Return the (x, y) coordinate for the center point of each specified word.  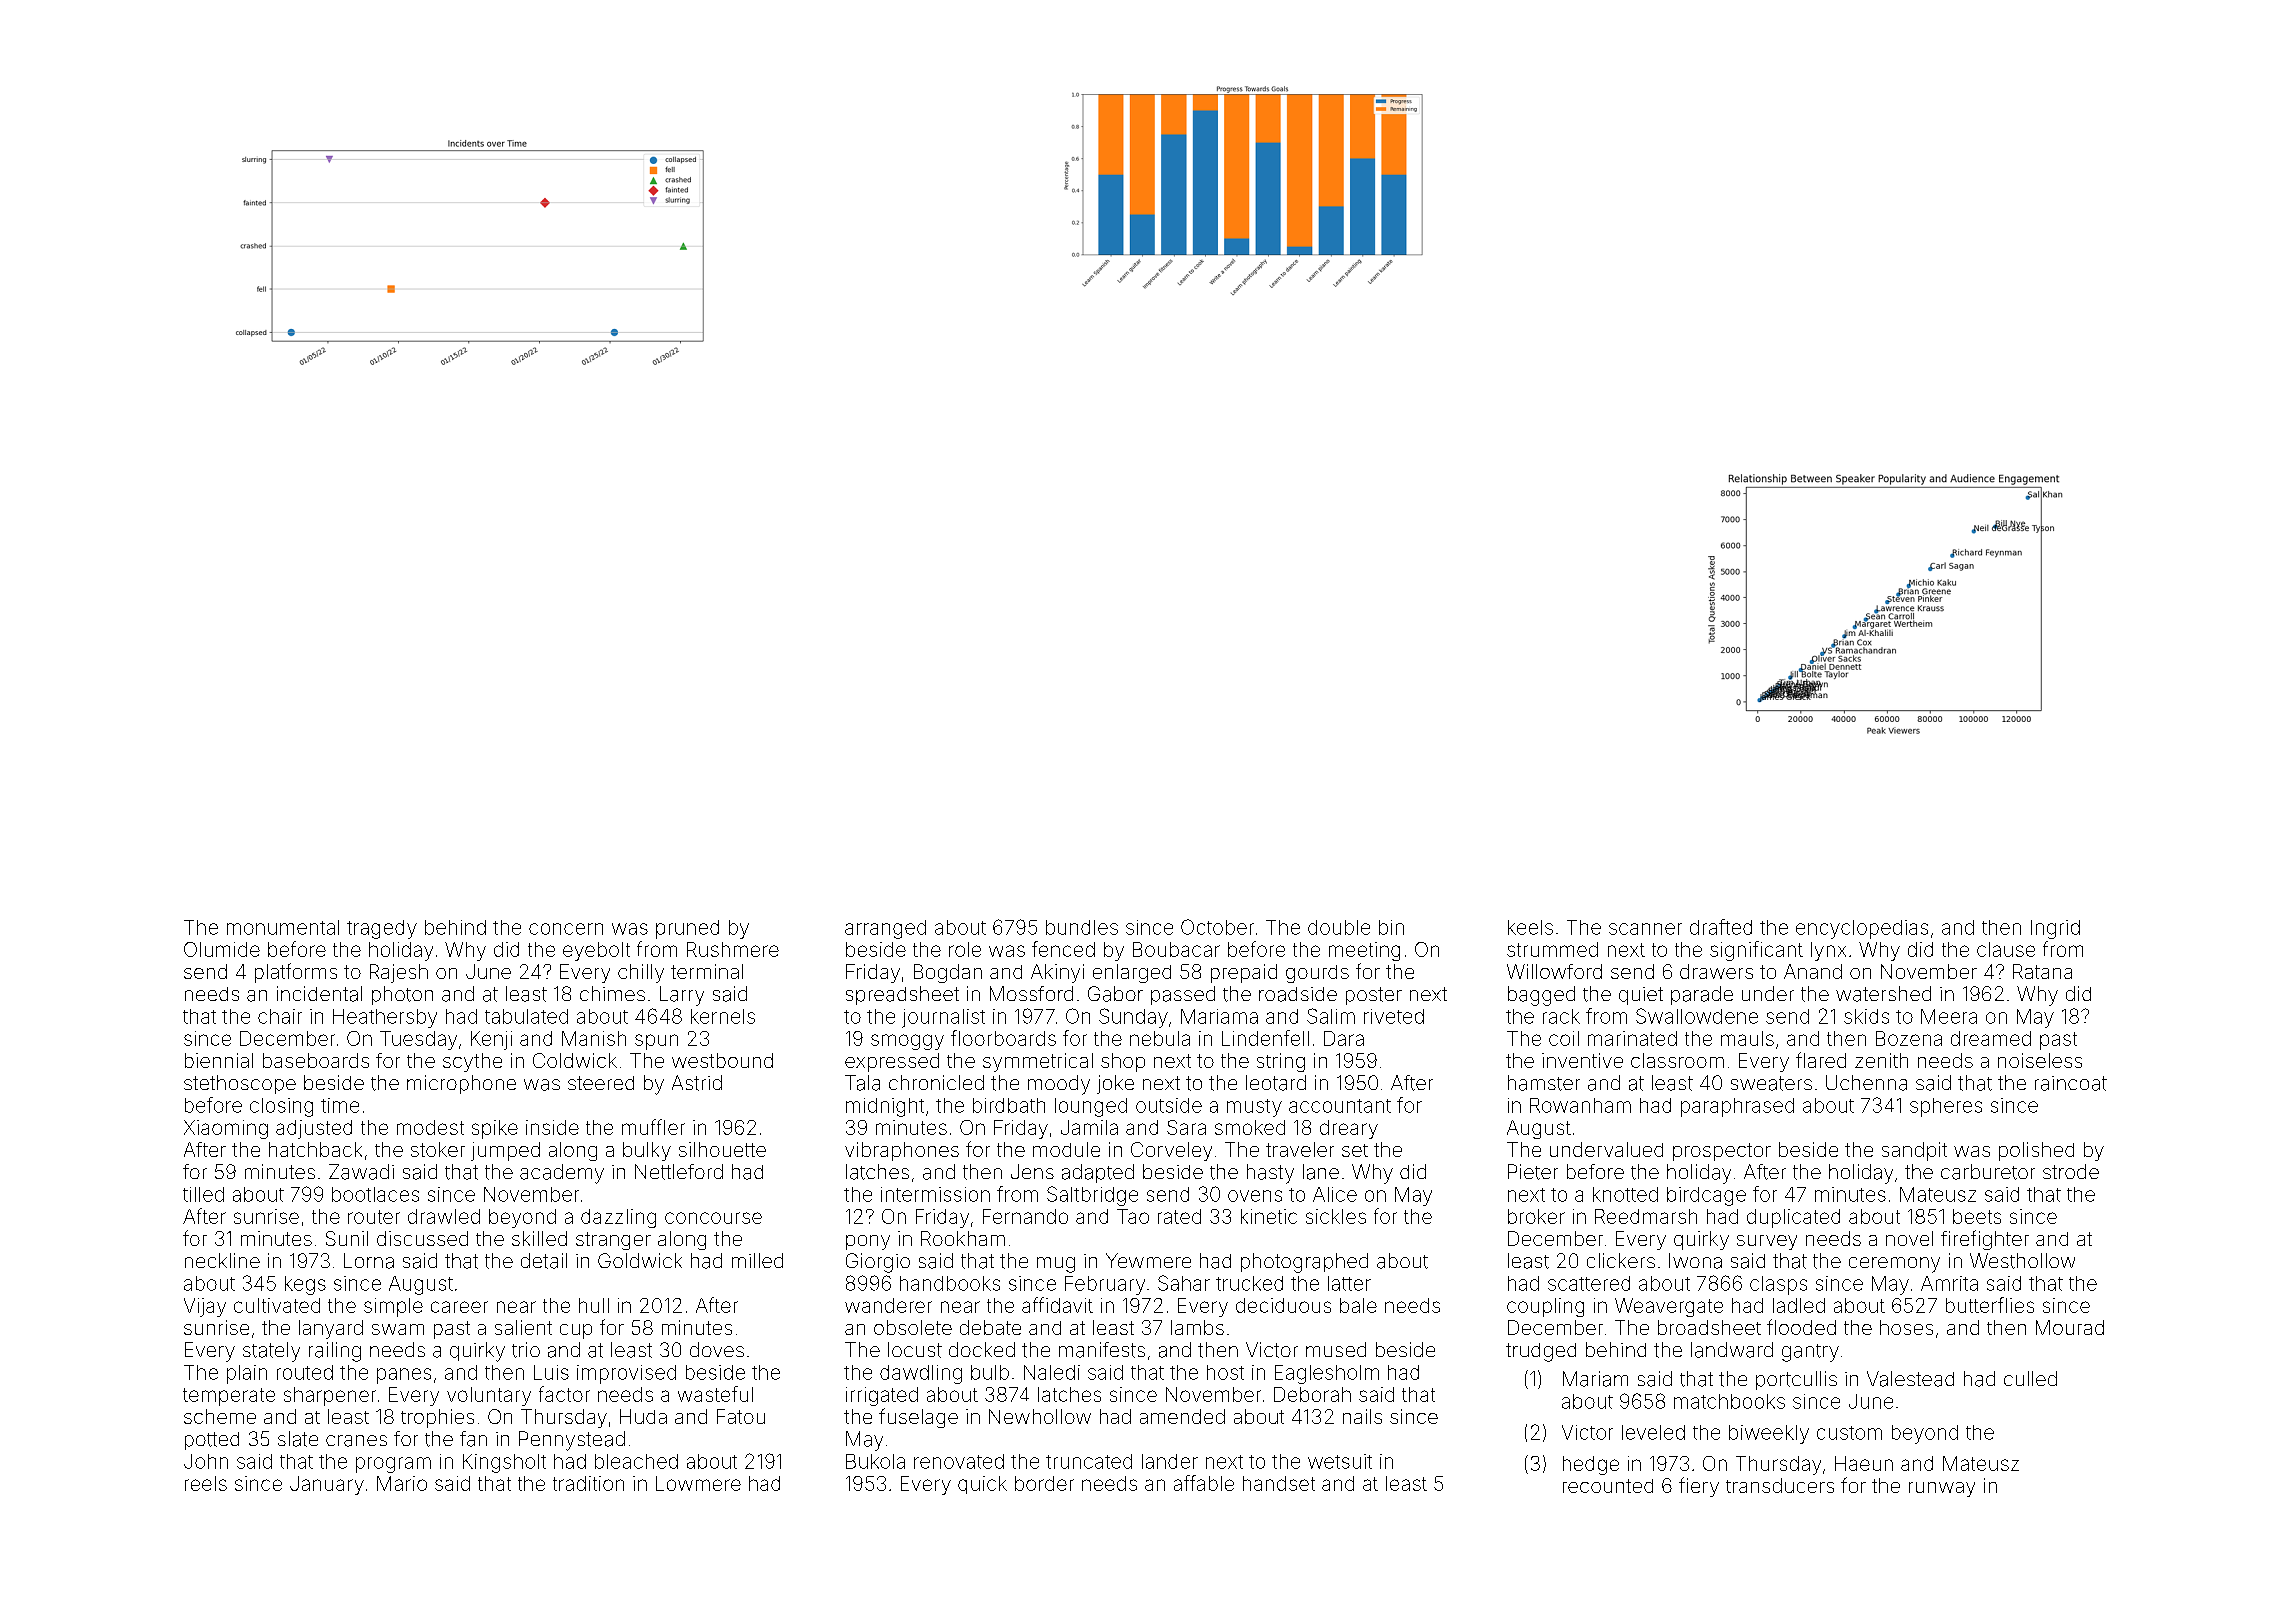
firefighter (1985, 1240)
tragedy (382, 929)
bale (1358, 1305)
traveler (1300, 1149)
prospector (1722, 1152)
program (393, 1465)
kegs (305, 1285)
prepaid (1244, 973)
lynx (1828, 951)
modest (430, 1127)
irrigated (882, 1396)
